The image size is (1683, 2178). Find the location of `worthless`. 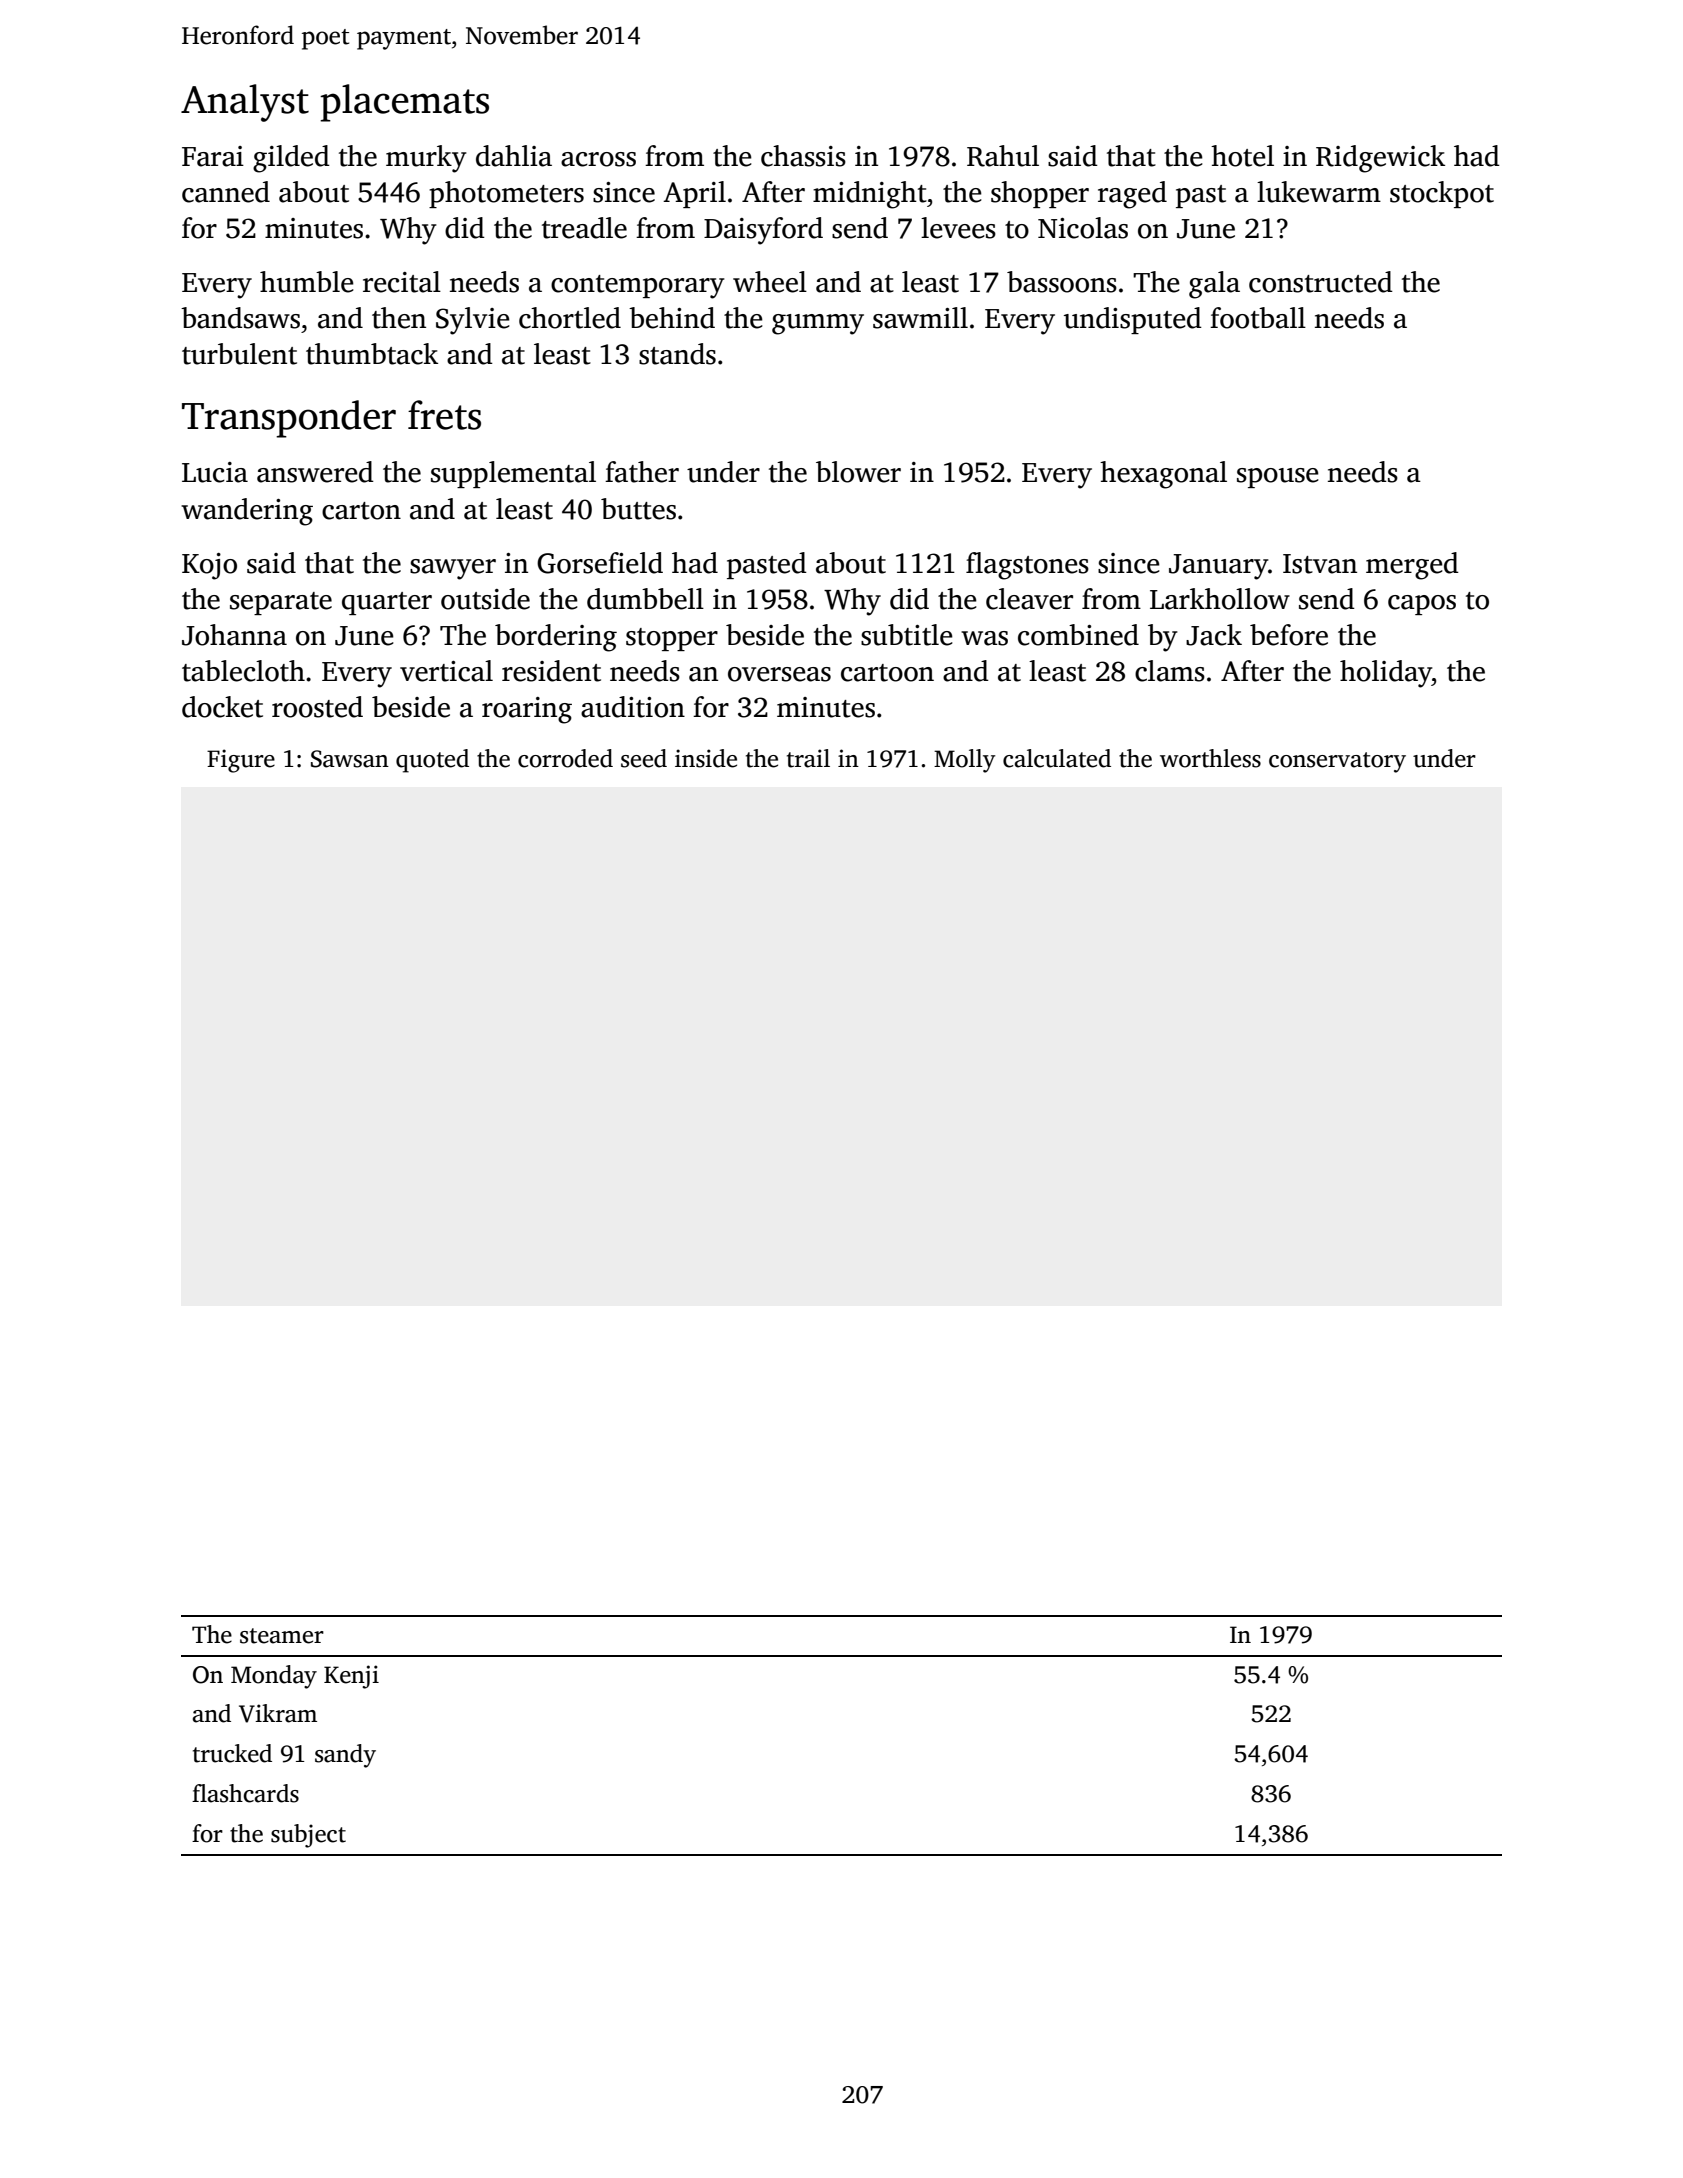

worthless is located at coordinates (1210, 758).
